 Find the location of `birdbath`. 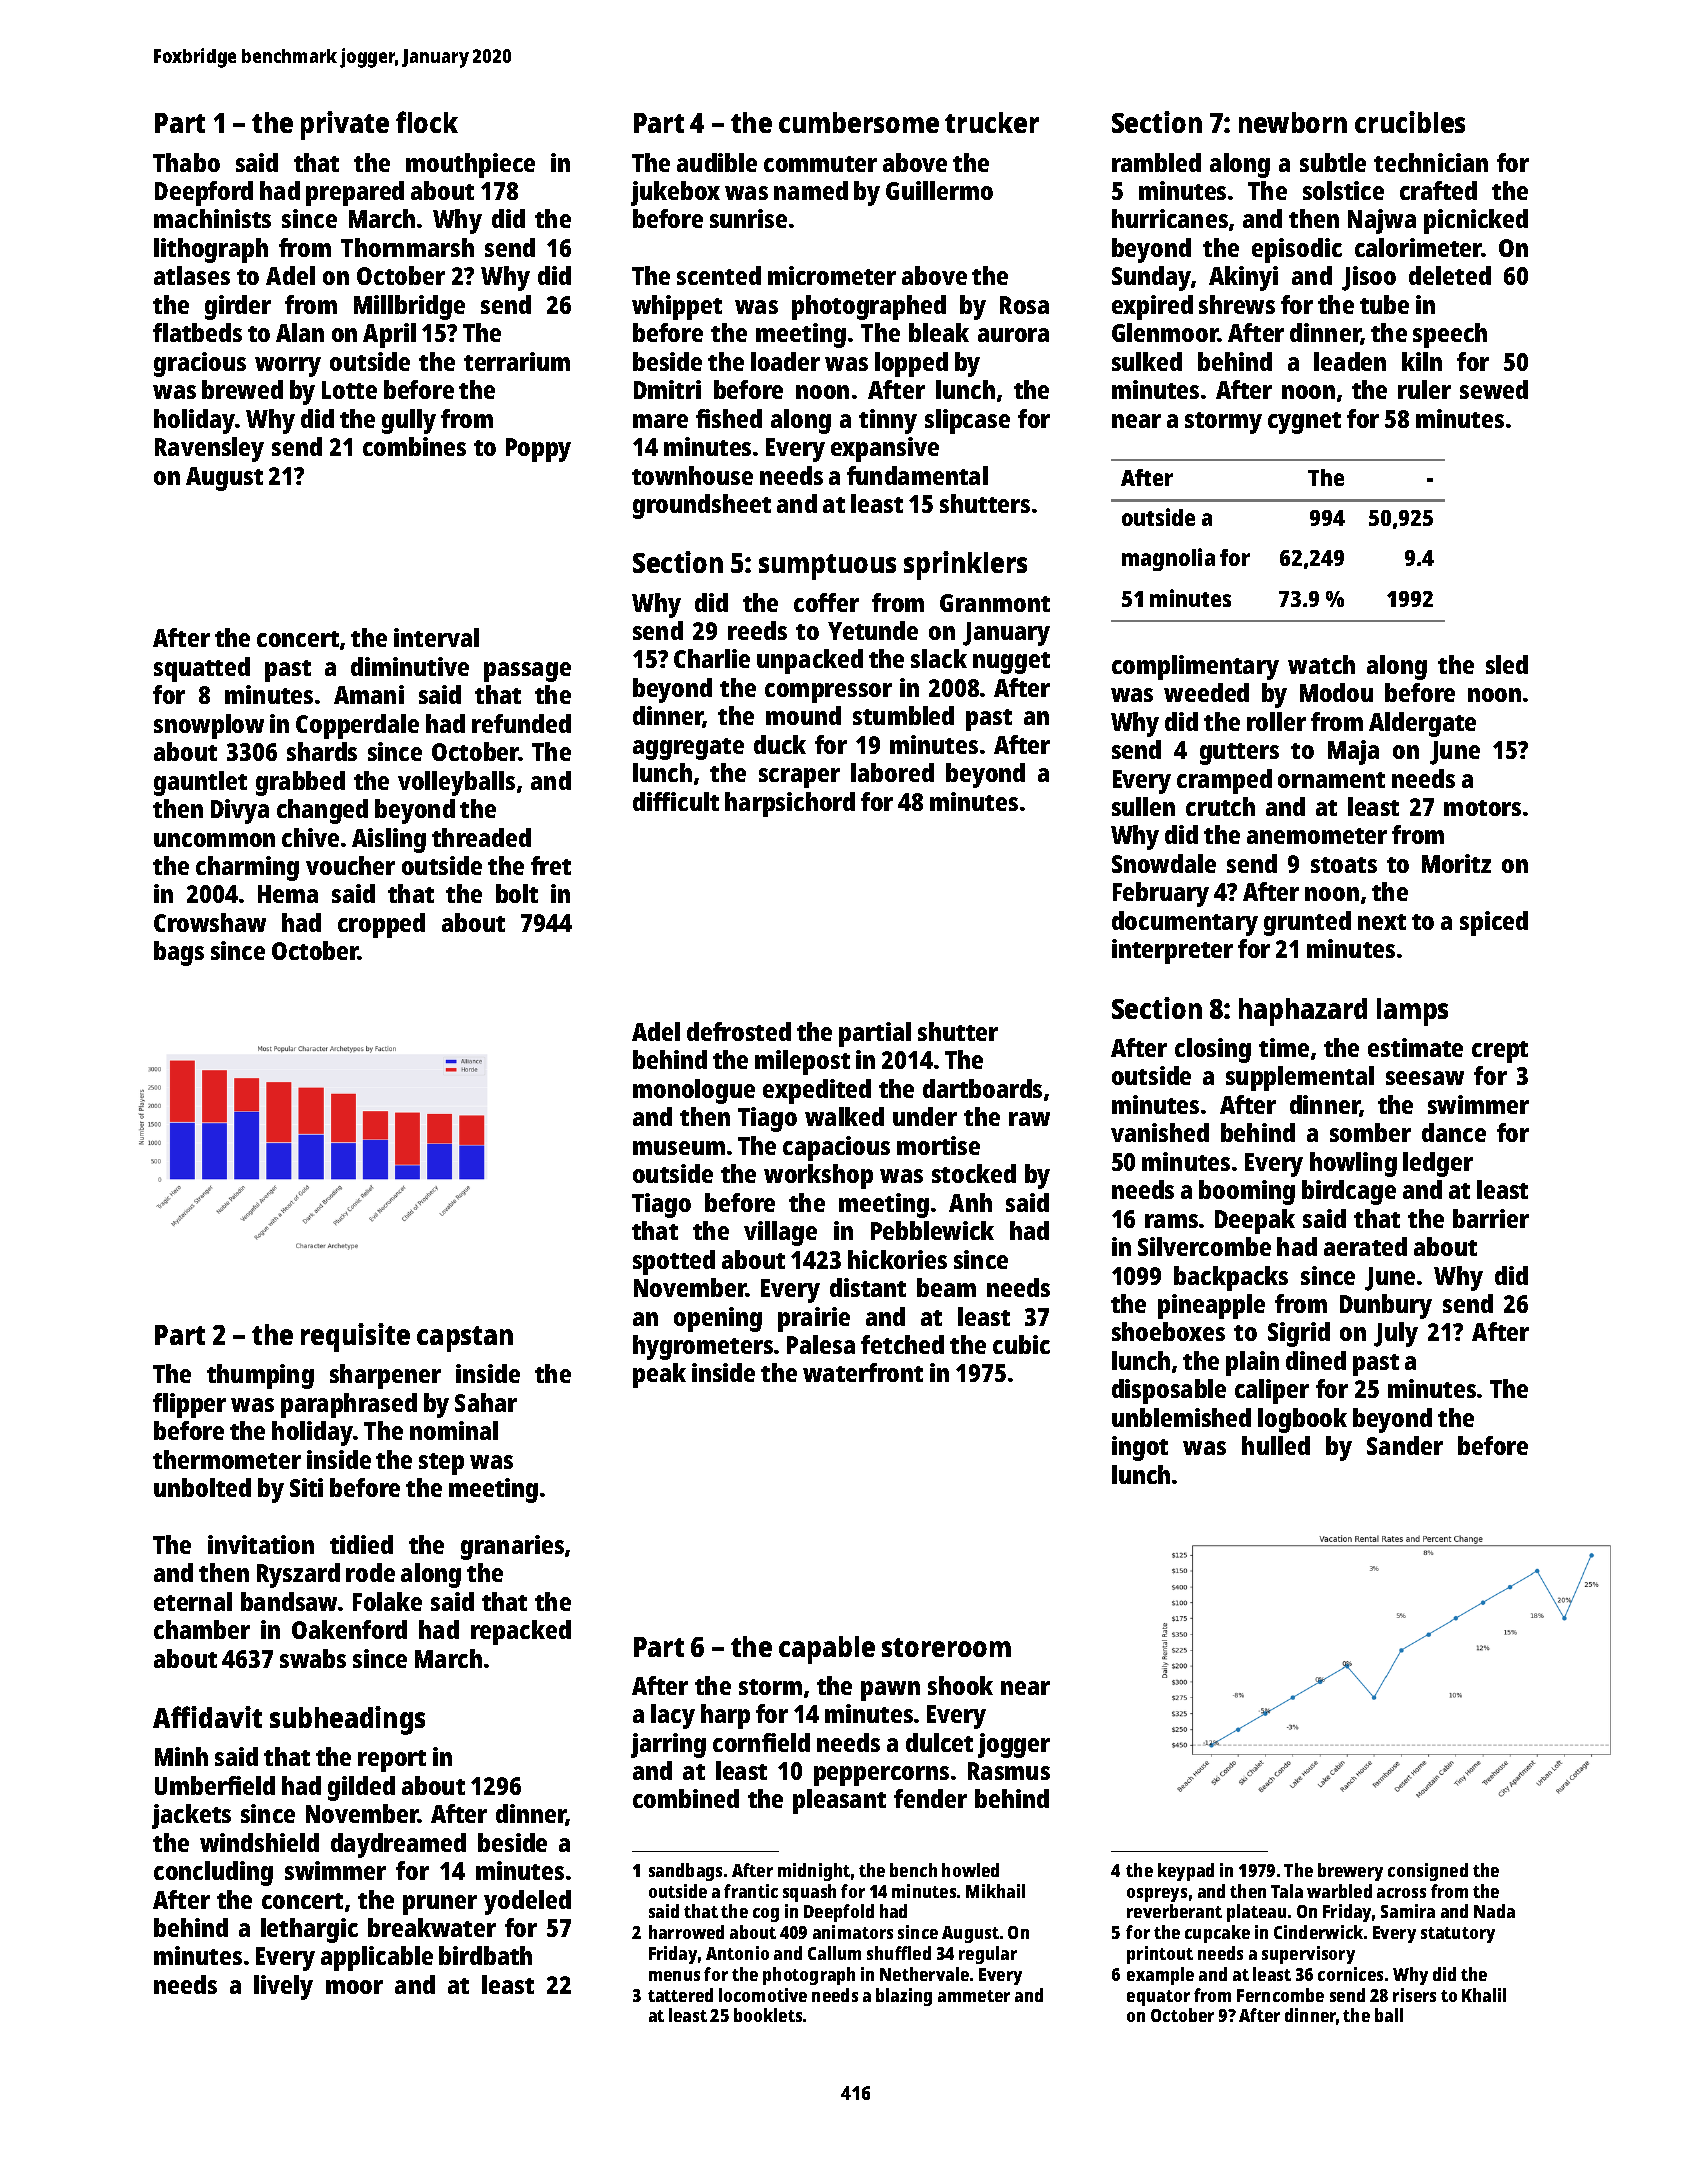

birdbath is located at coordinates (485, 1955).
